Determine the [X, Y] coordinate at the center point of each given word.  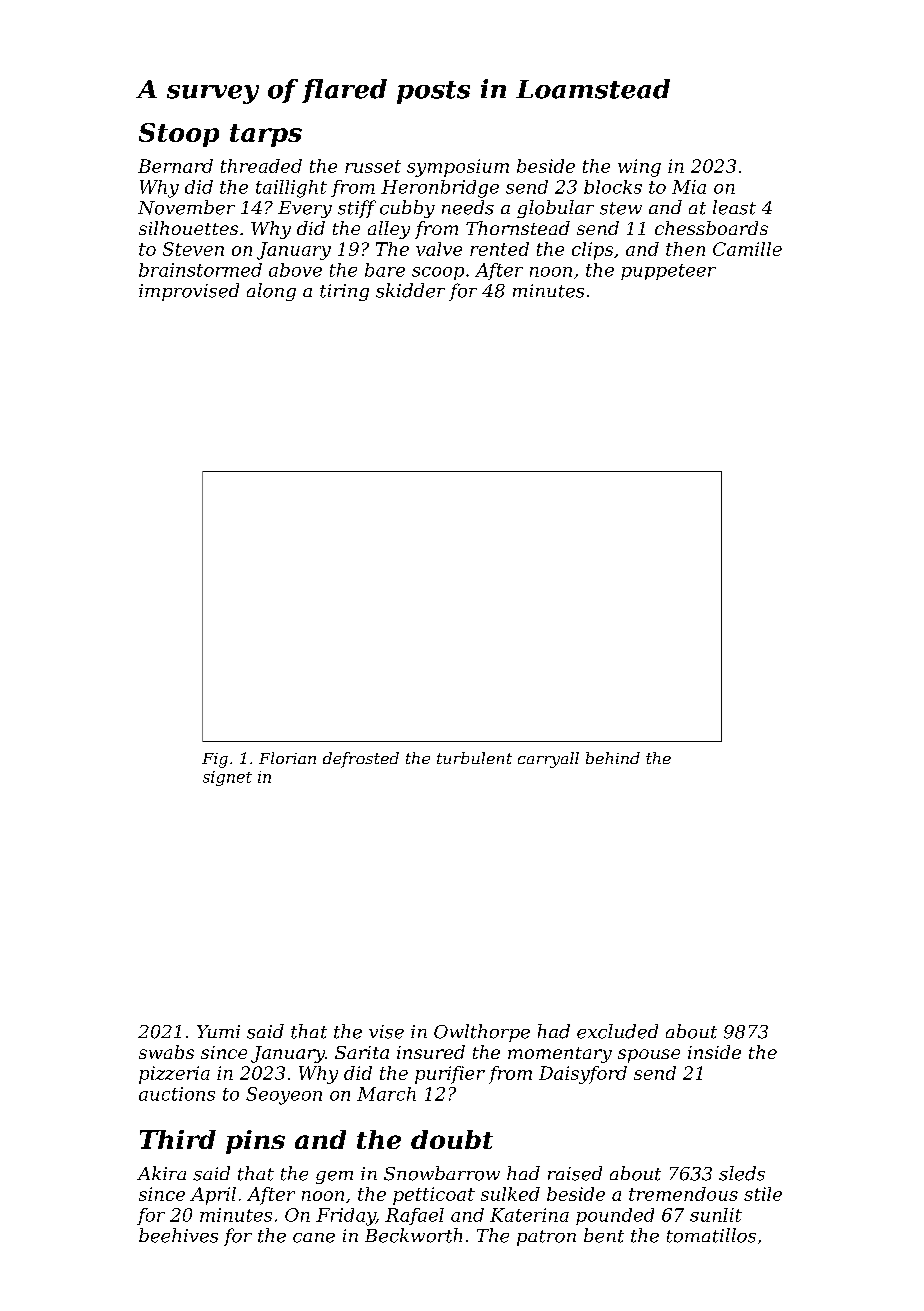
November [186, 207]
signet [227, 778]
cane [314, 1238]
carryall [548, 760]
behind [613, 758]
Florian [287, 758]
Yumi [218, 1031]
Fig [215, 760]
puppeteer [668, 272]
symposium [458, 168]
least [734, 207]
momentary [560, 1055]
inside [714, 1052]
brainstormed [200, 270]
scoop [438, 273]
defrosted [361, 760]
